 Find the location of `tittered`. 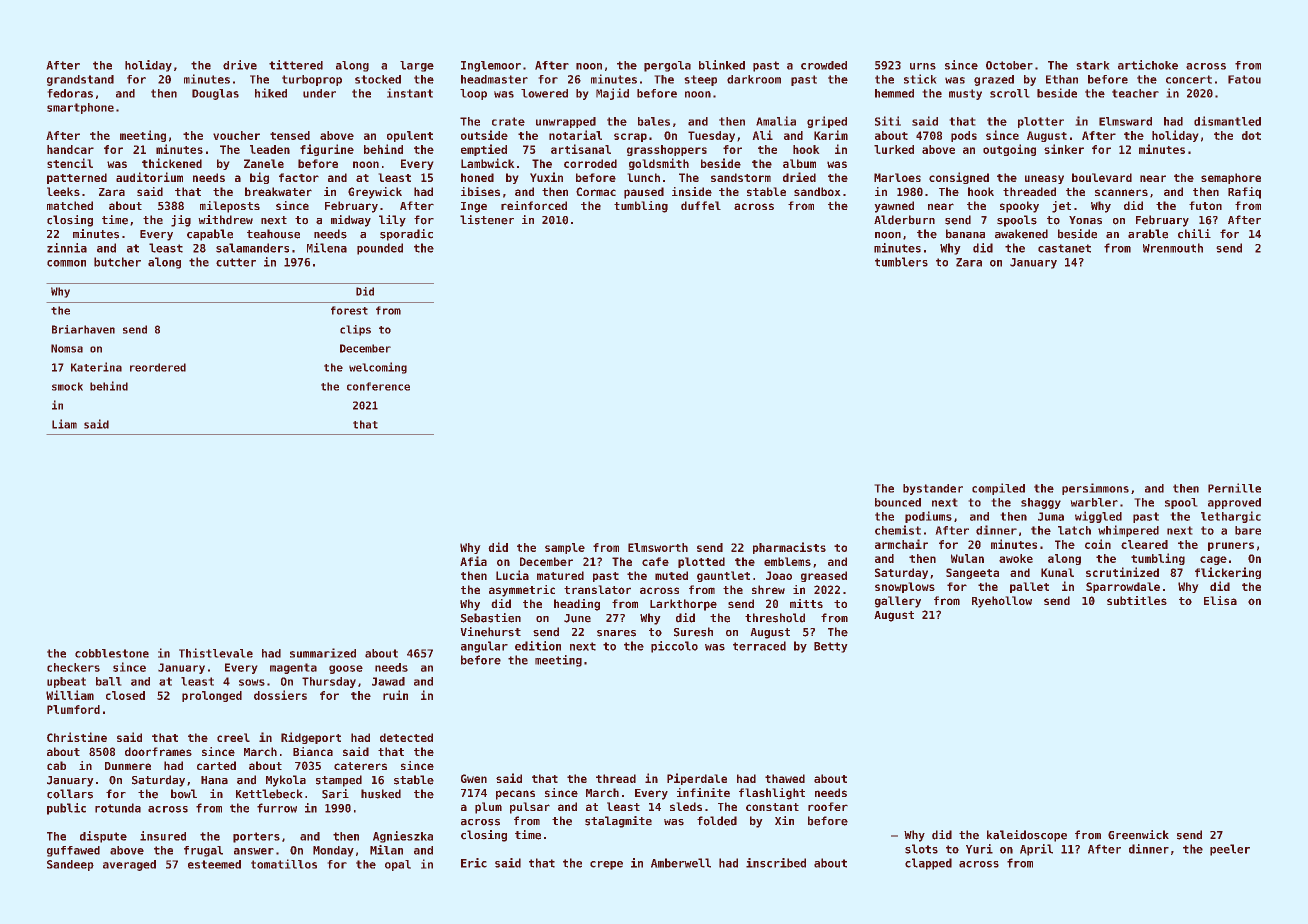

tittered is located at coordinates (296, 65).
